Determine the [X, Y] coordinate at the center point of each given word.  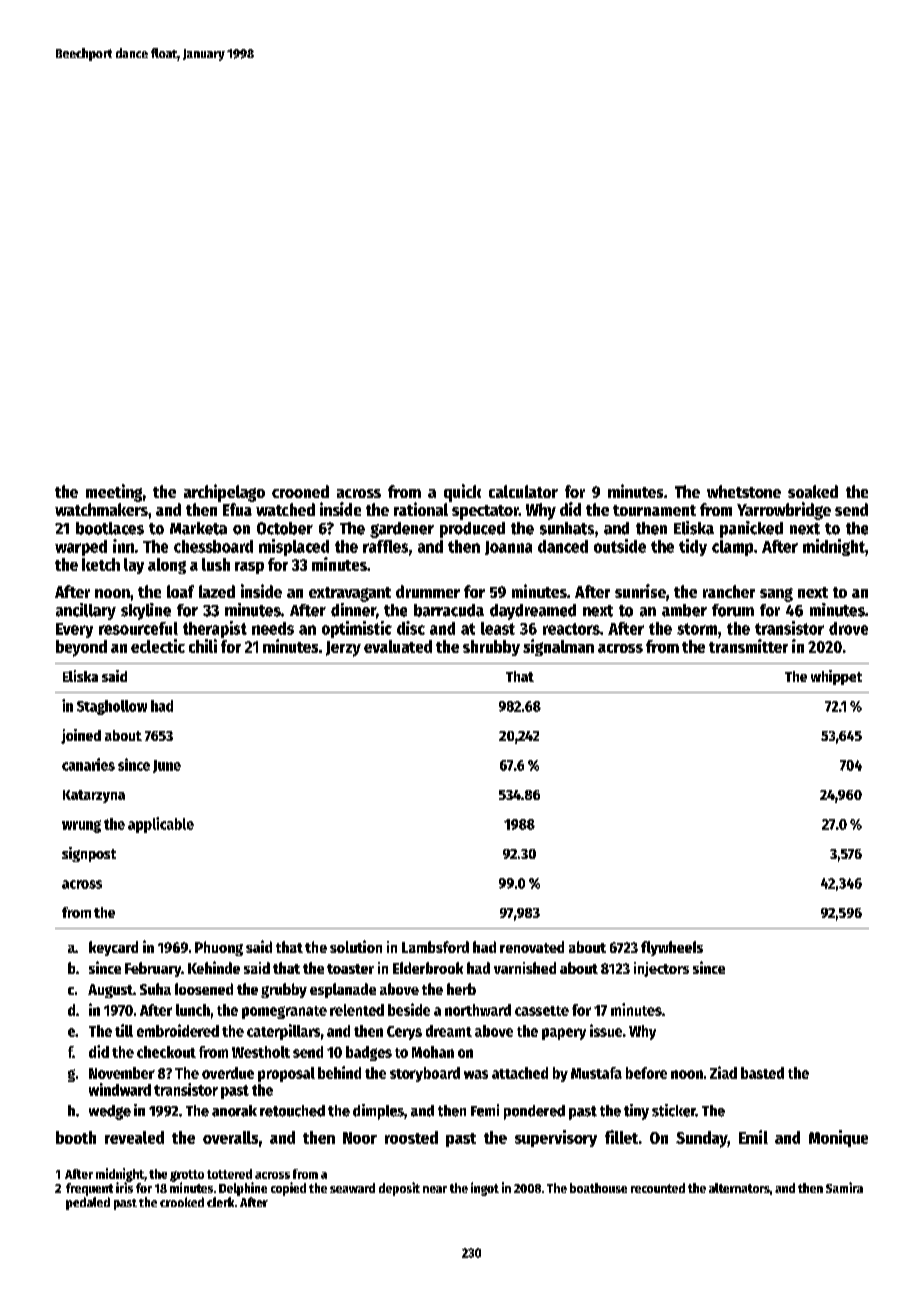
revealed [134, 1137]
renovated [532, 947]
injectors [661, 969]
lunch [193, 1010]
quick [462, 493]
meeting [114, 493]
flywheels [672, 948]
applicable [161, 825]
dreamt [449, 1031]
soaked [813, 491]
